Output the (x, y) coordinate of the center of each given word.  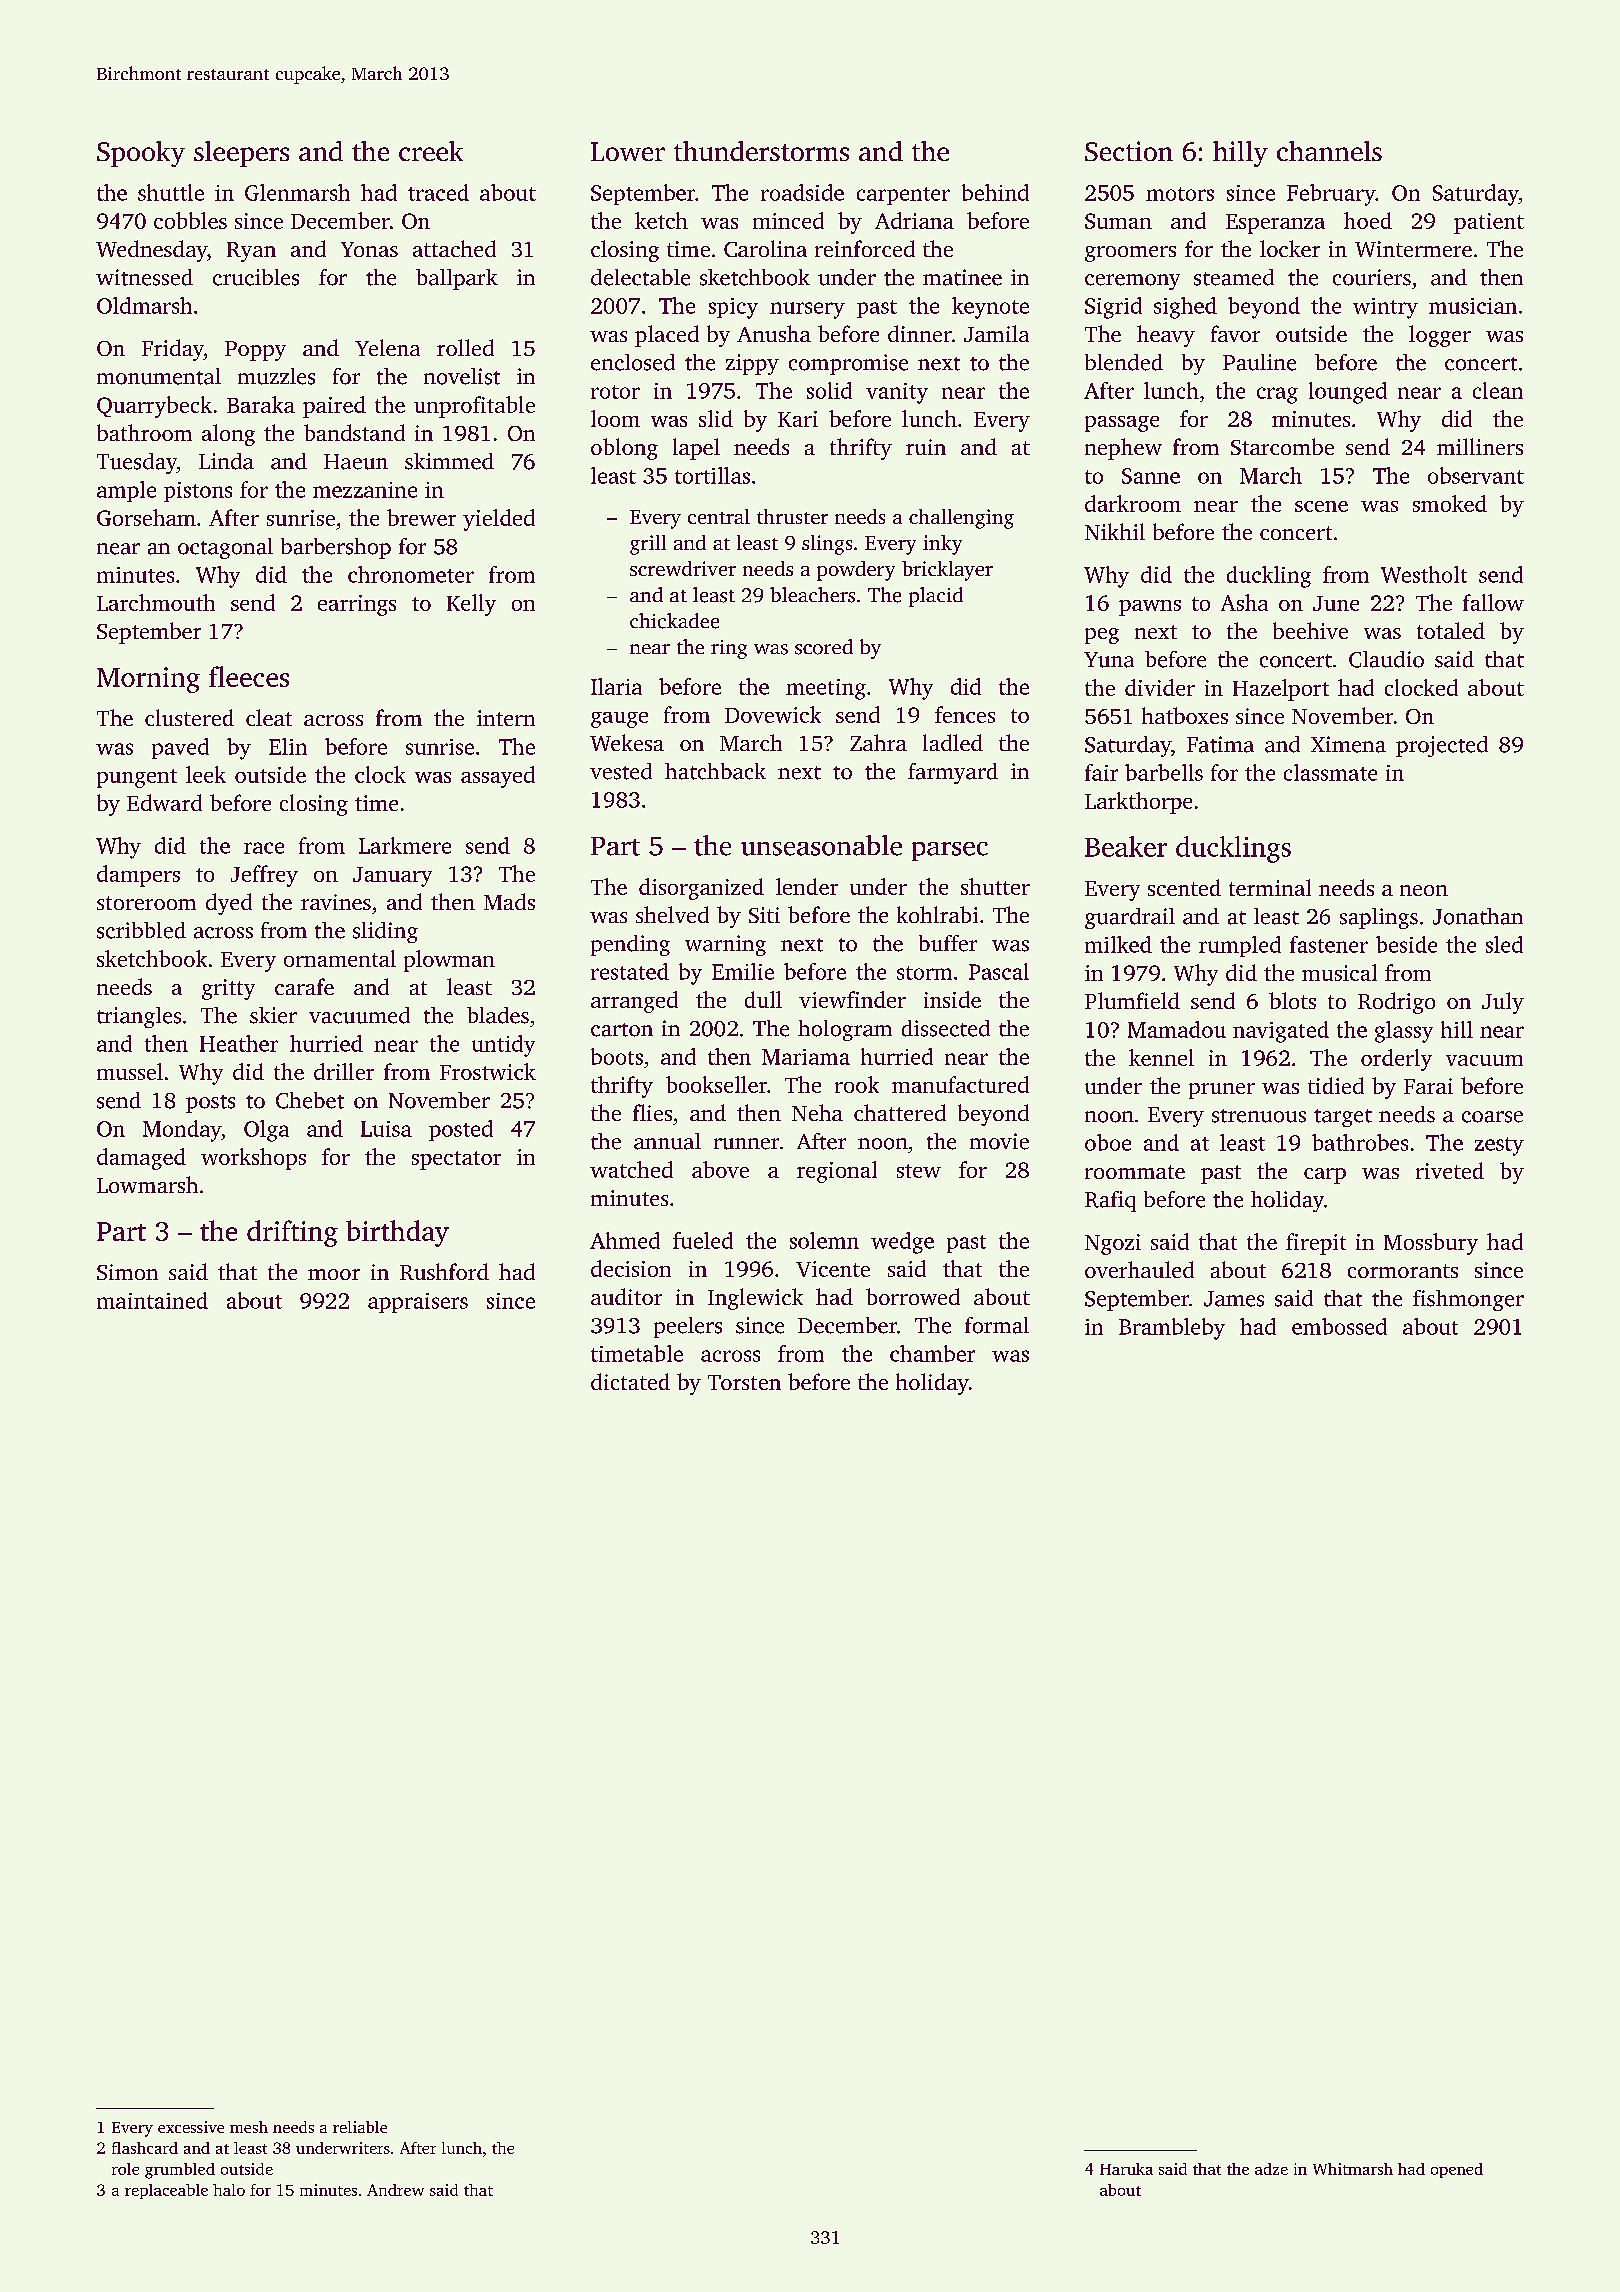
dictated (630, 1381)
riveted (1450, 1170)
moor (334, 1274)
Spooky (141, 154)
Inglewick (755, 1299)
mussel (130, 1071)
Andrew (395, 2190)
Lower (628, 151)
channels (1329, 151)
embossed (1339, 1326)
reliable (360, 2127)
